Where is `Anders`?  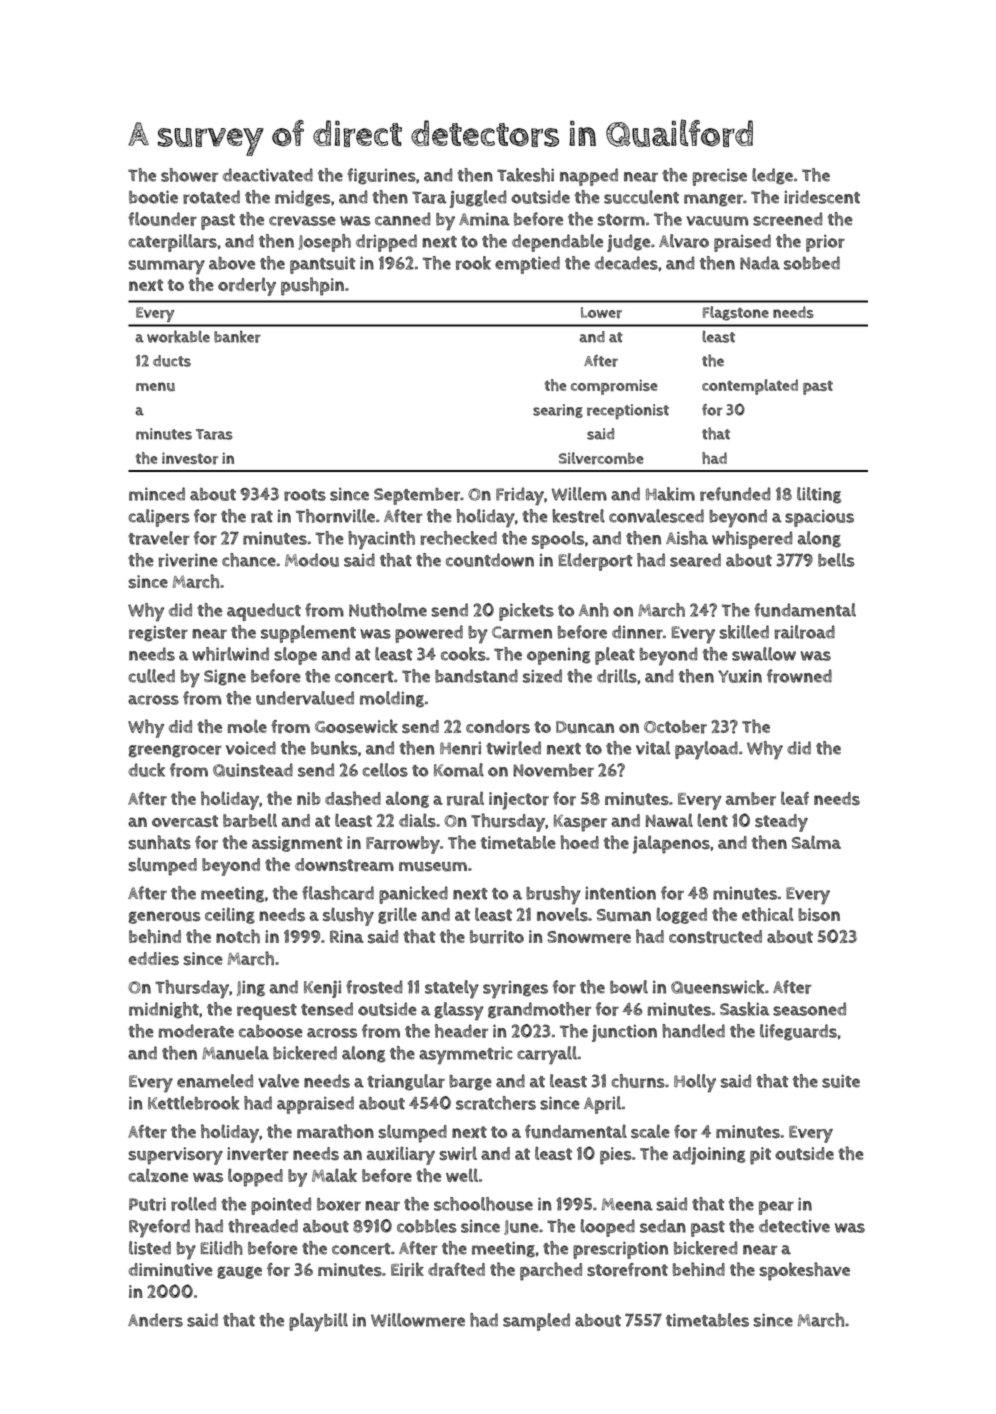
Anders is located at coordinates (155, 1320).
